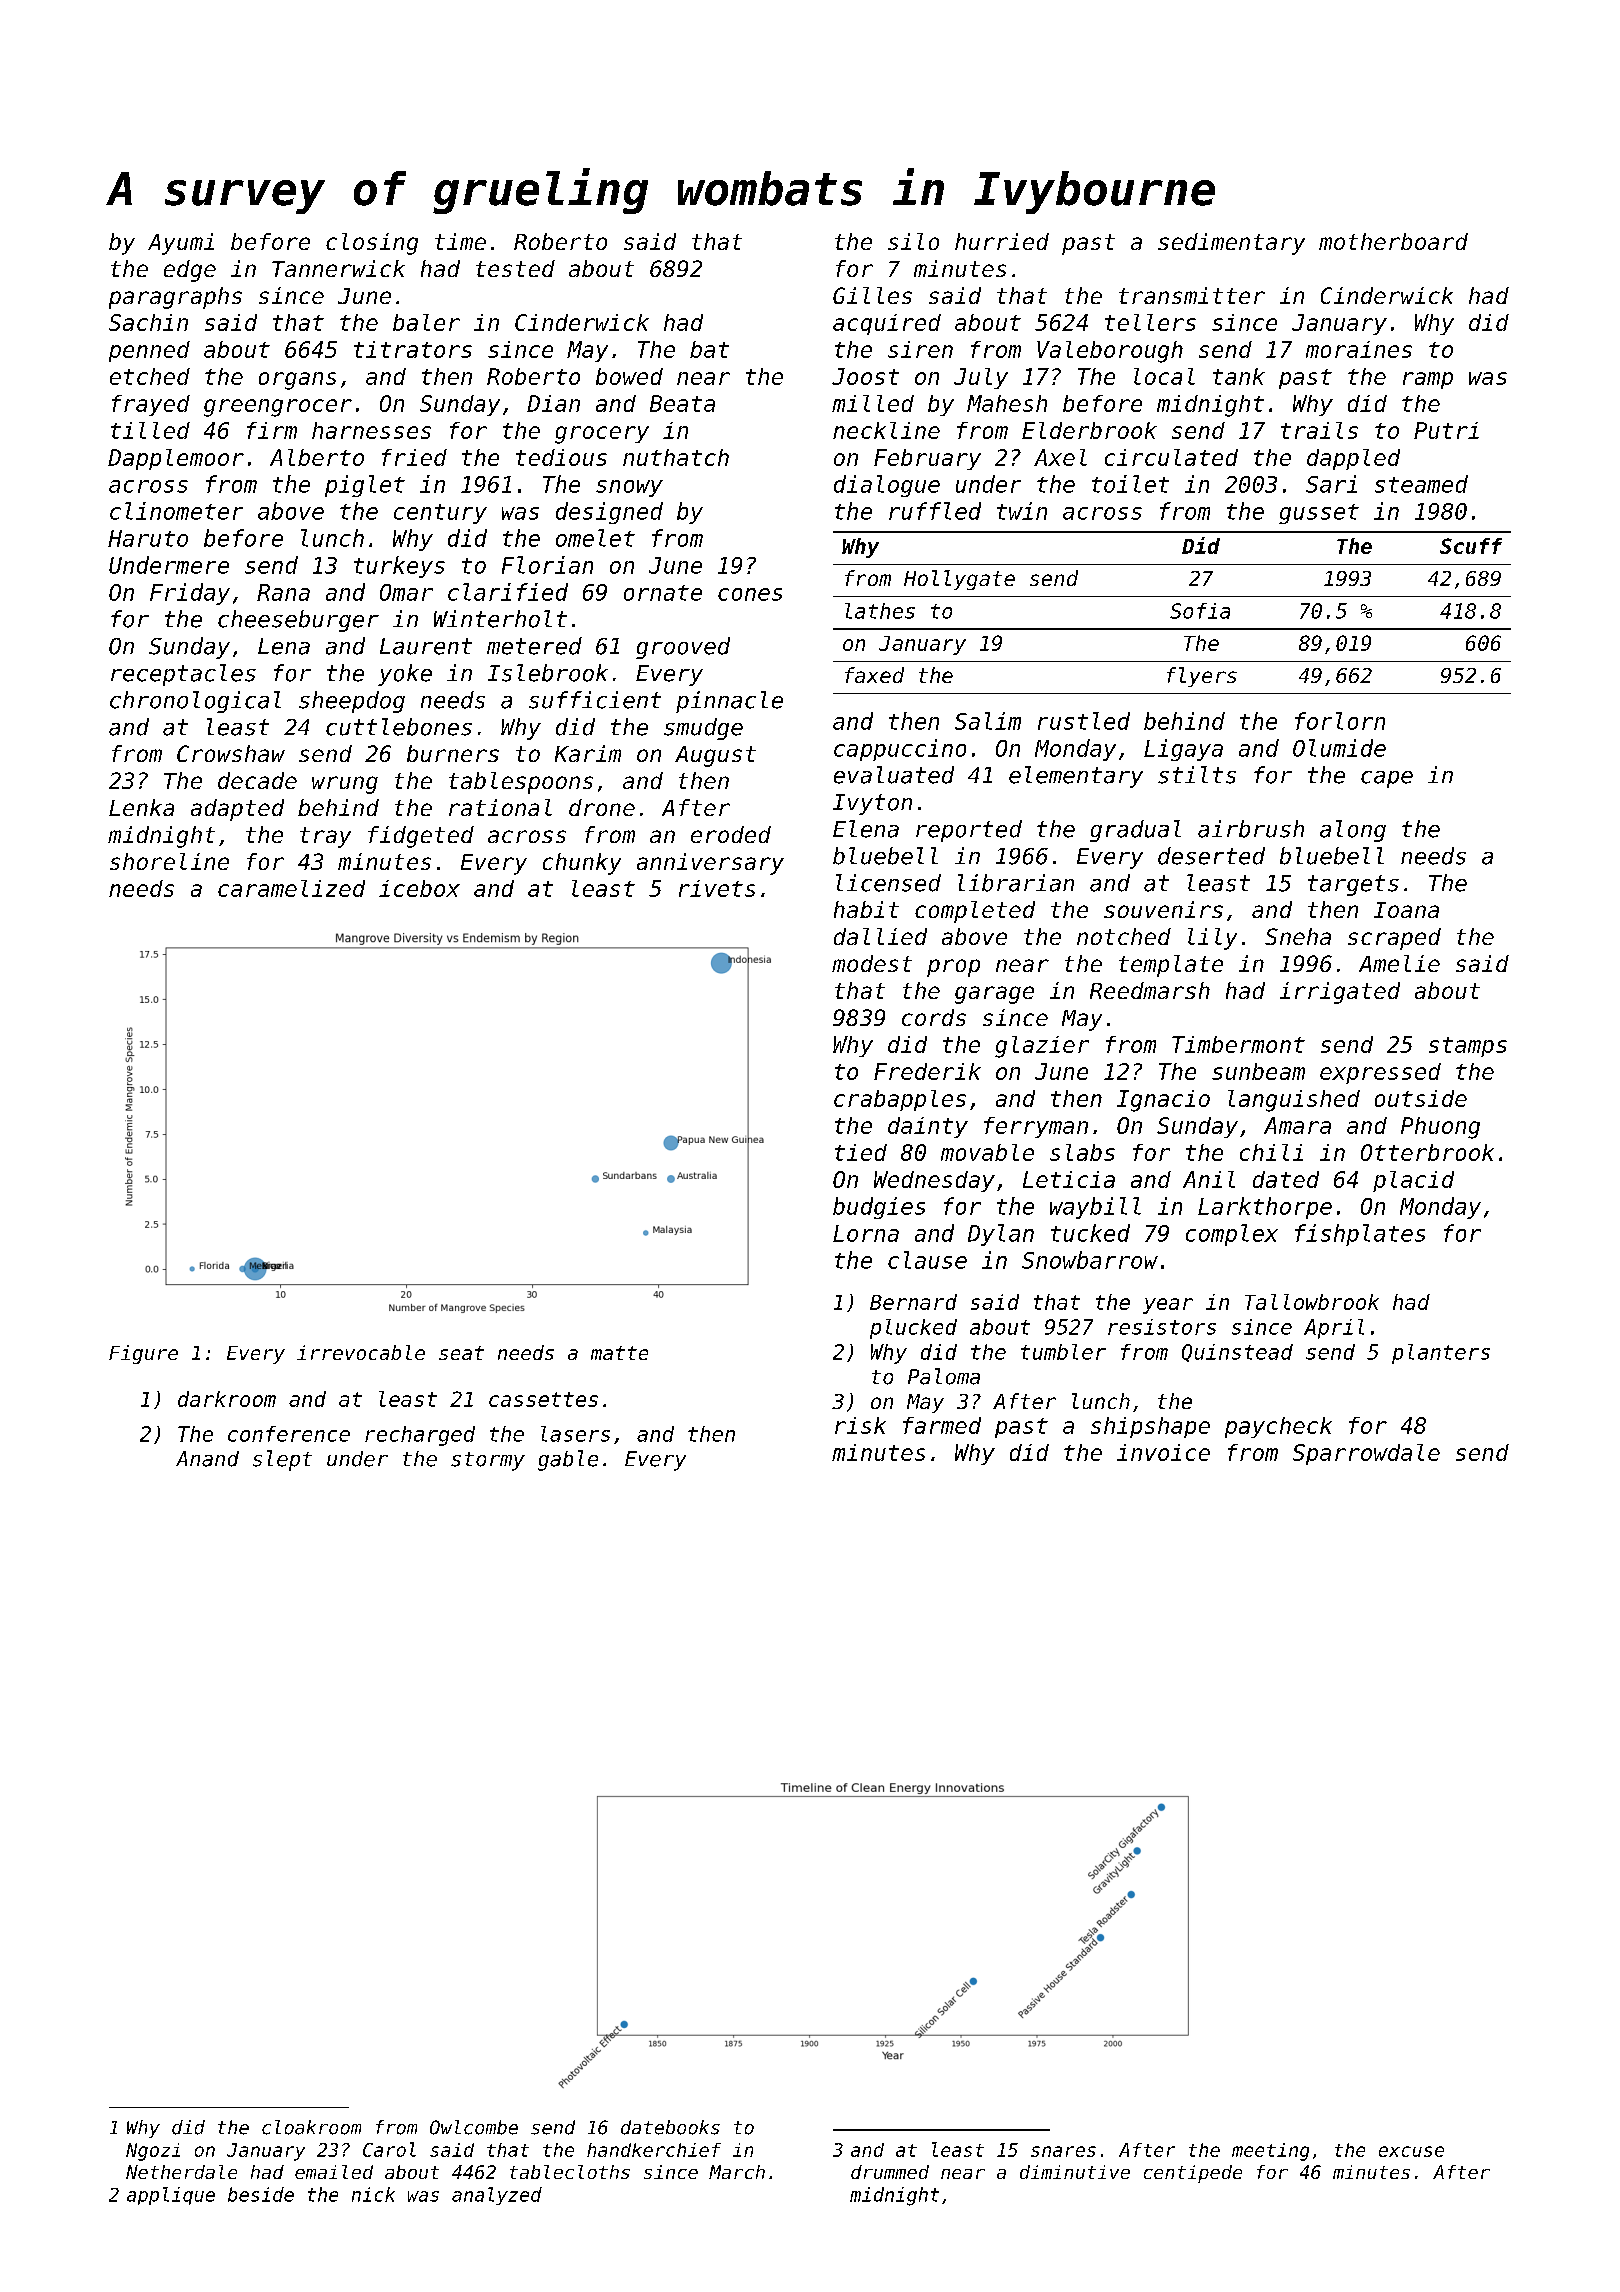  Describe the element at coordinates (570, 2172) in the document. I see `tablecloths` at that location.
